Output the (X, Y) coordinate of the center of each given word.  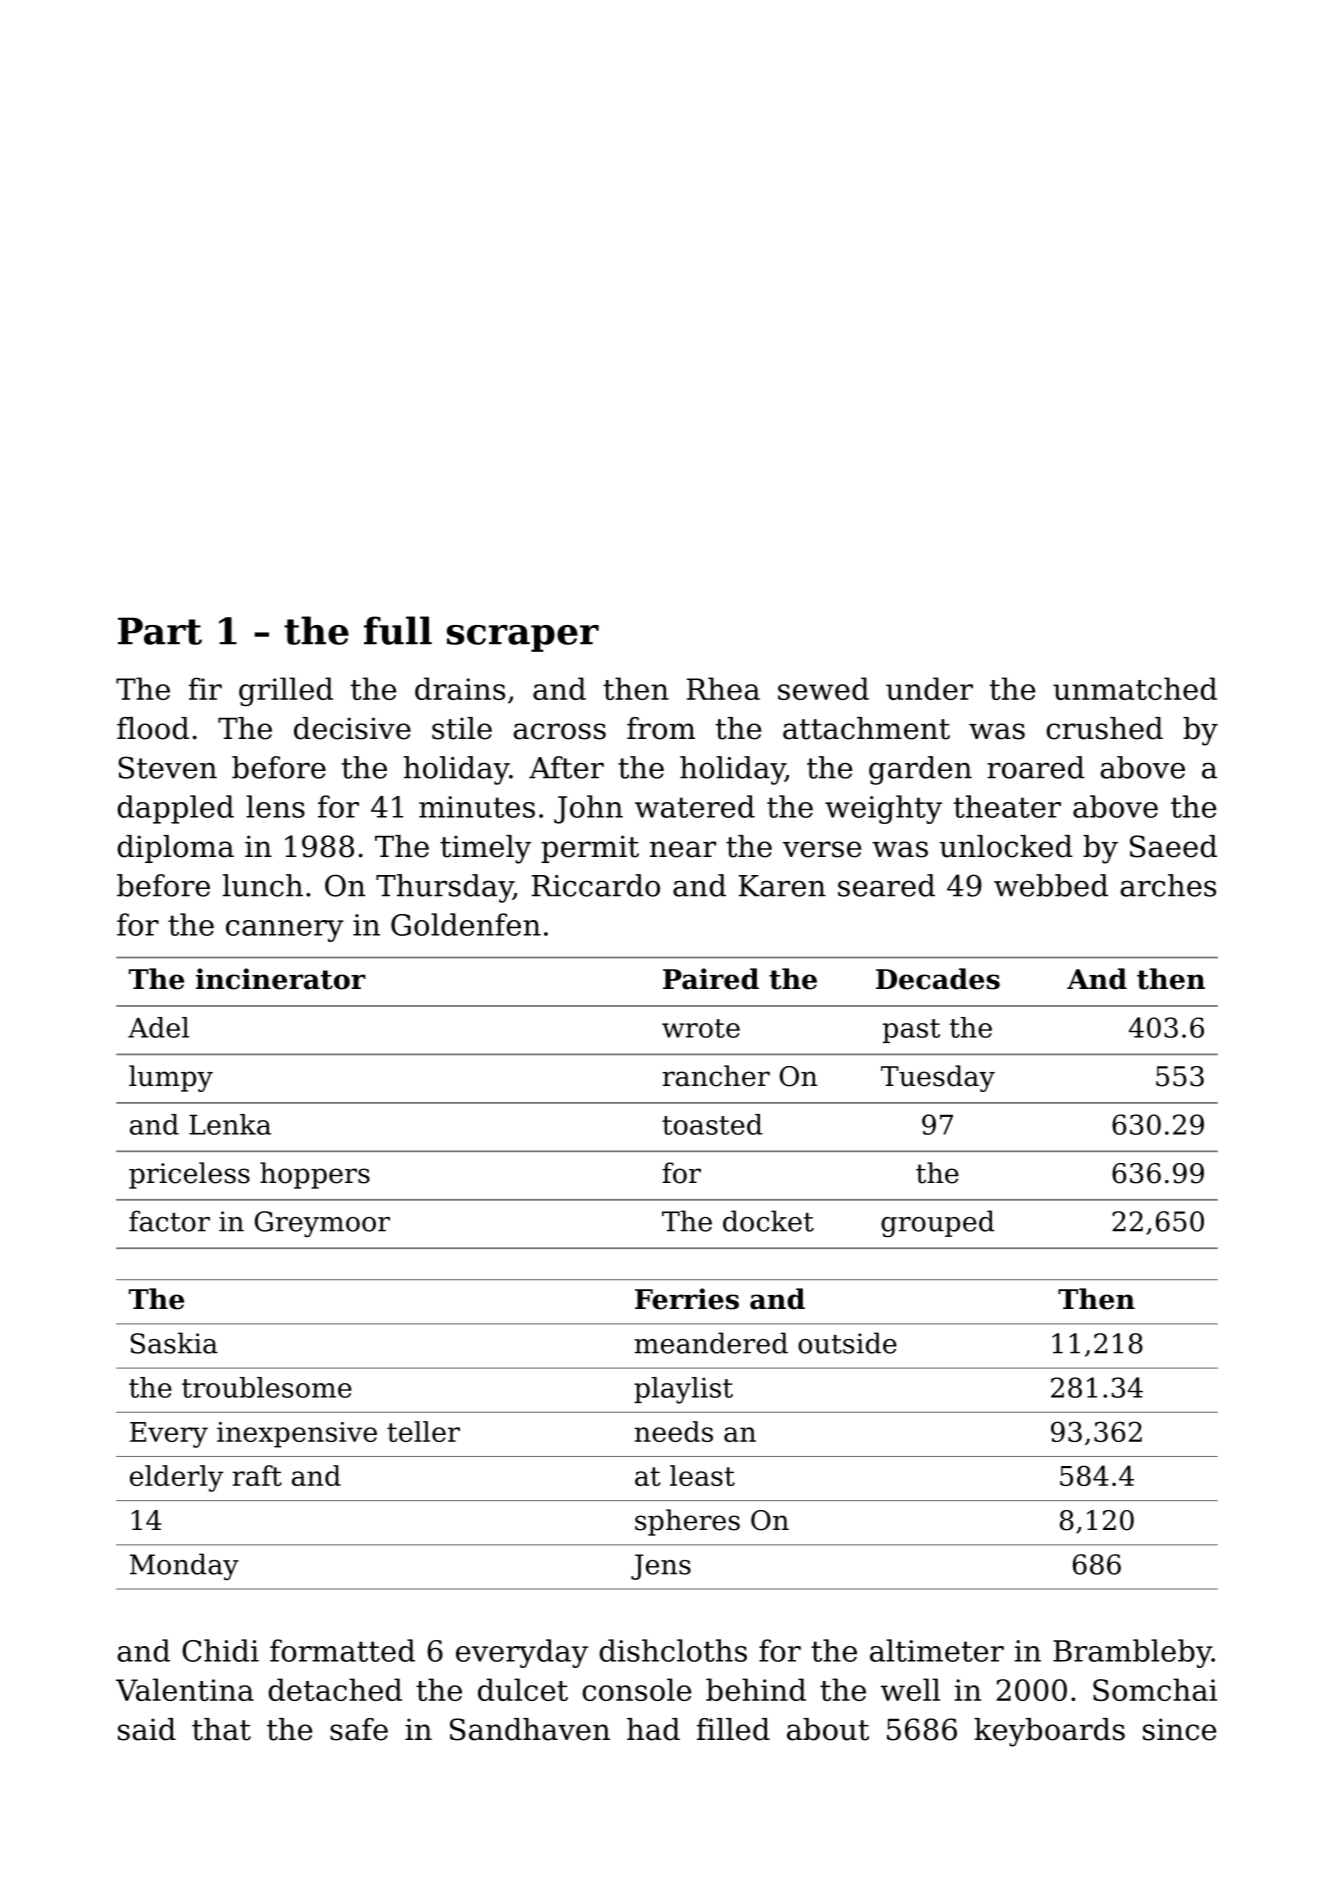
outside (847, 1343)
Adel (158, 1027)
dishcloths (673, 1650)
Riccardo (596, 885)
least (702, 1475)
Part (160, 631)
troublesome (267, 1387)
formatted (342, 1650)
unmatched (1135, 688)
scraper (523, 638)
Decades (938, 979)
